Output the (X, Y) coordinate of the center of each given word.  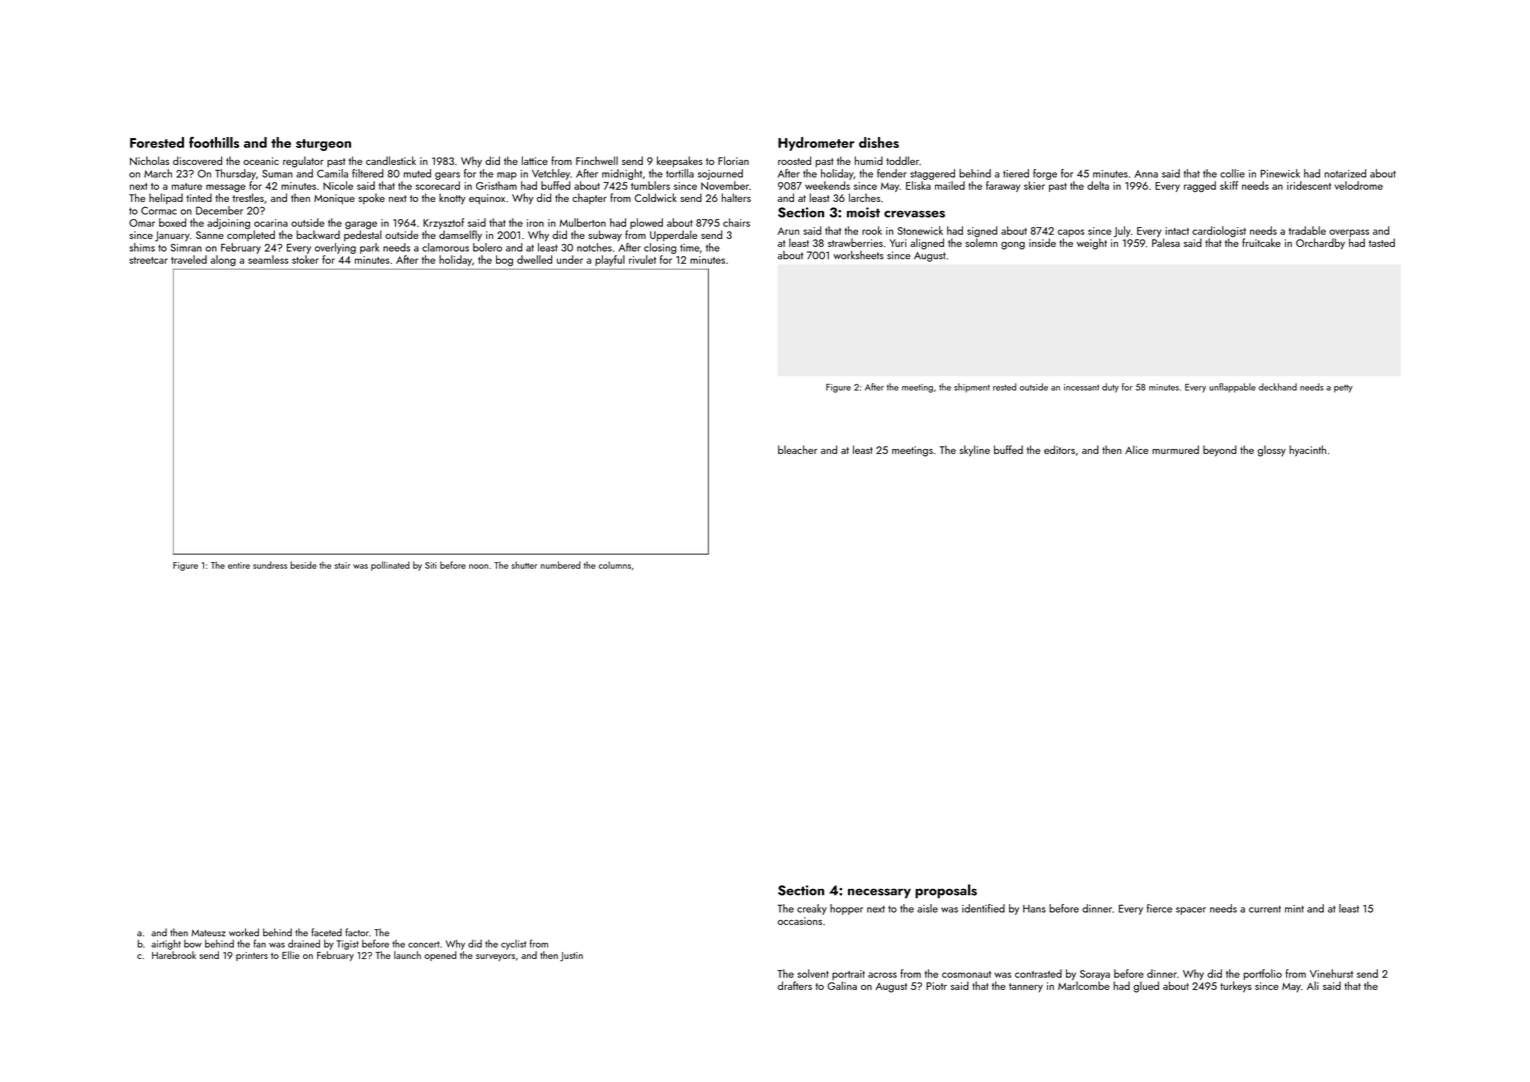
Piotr (936, 986)
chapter (589, 198)
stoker (305, 259)
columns (614, 565)
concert (424, 944)
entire (239, 565)
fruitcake (1261, 242)
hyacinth (1307, 451)
